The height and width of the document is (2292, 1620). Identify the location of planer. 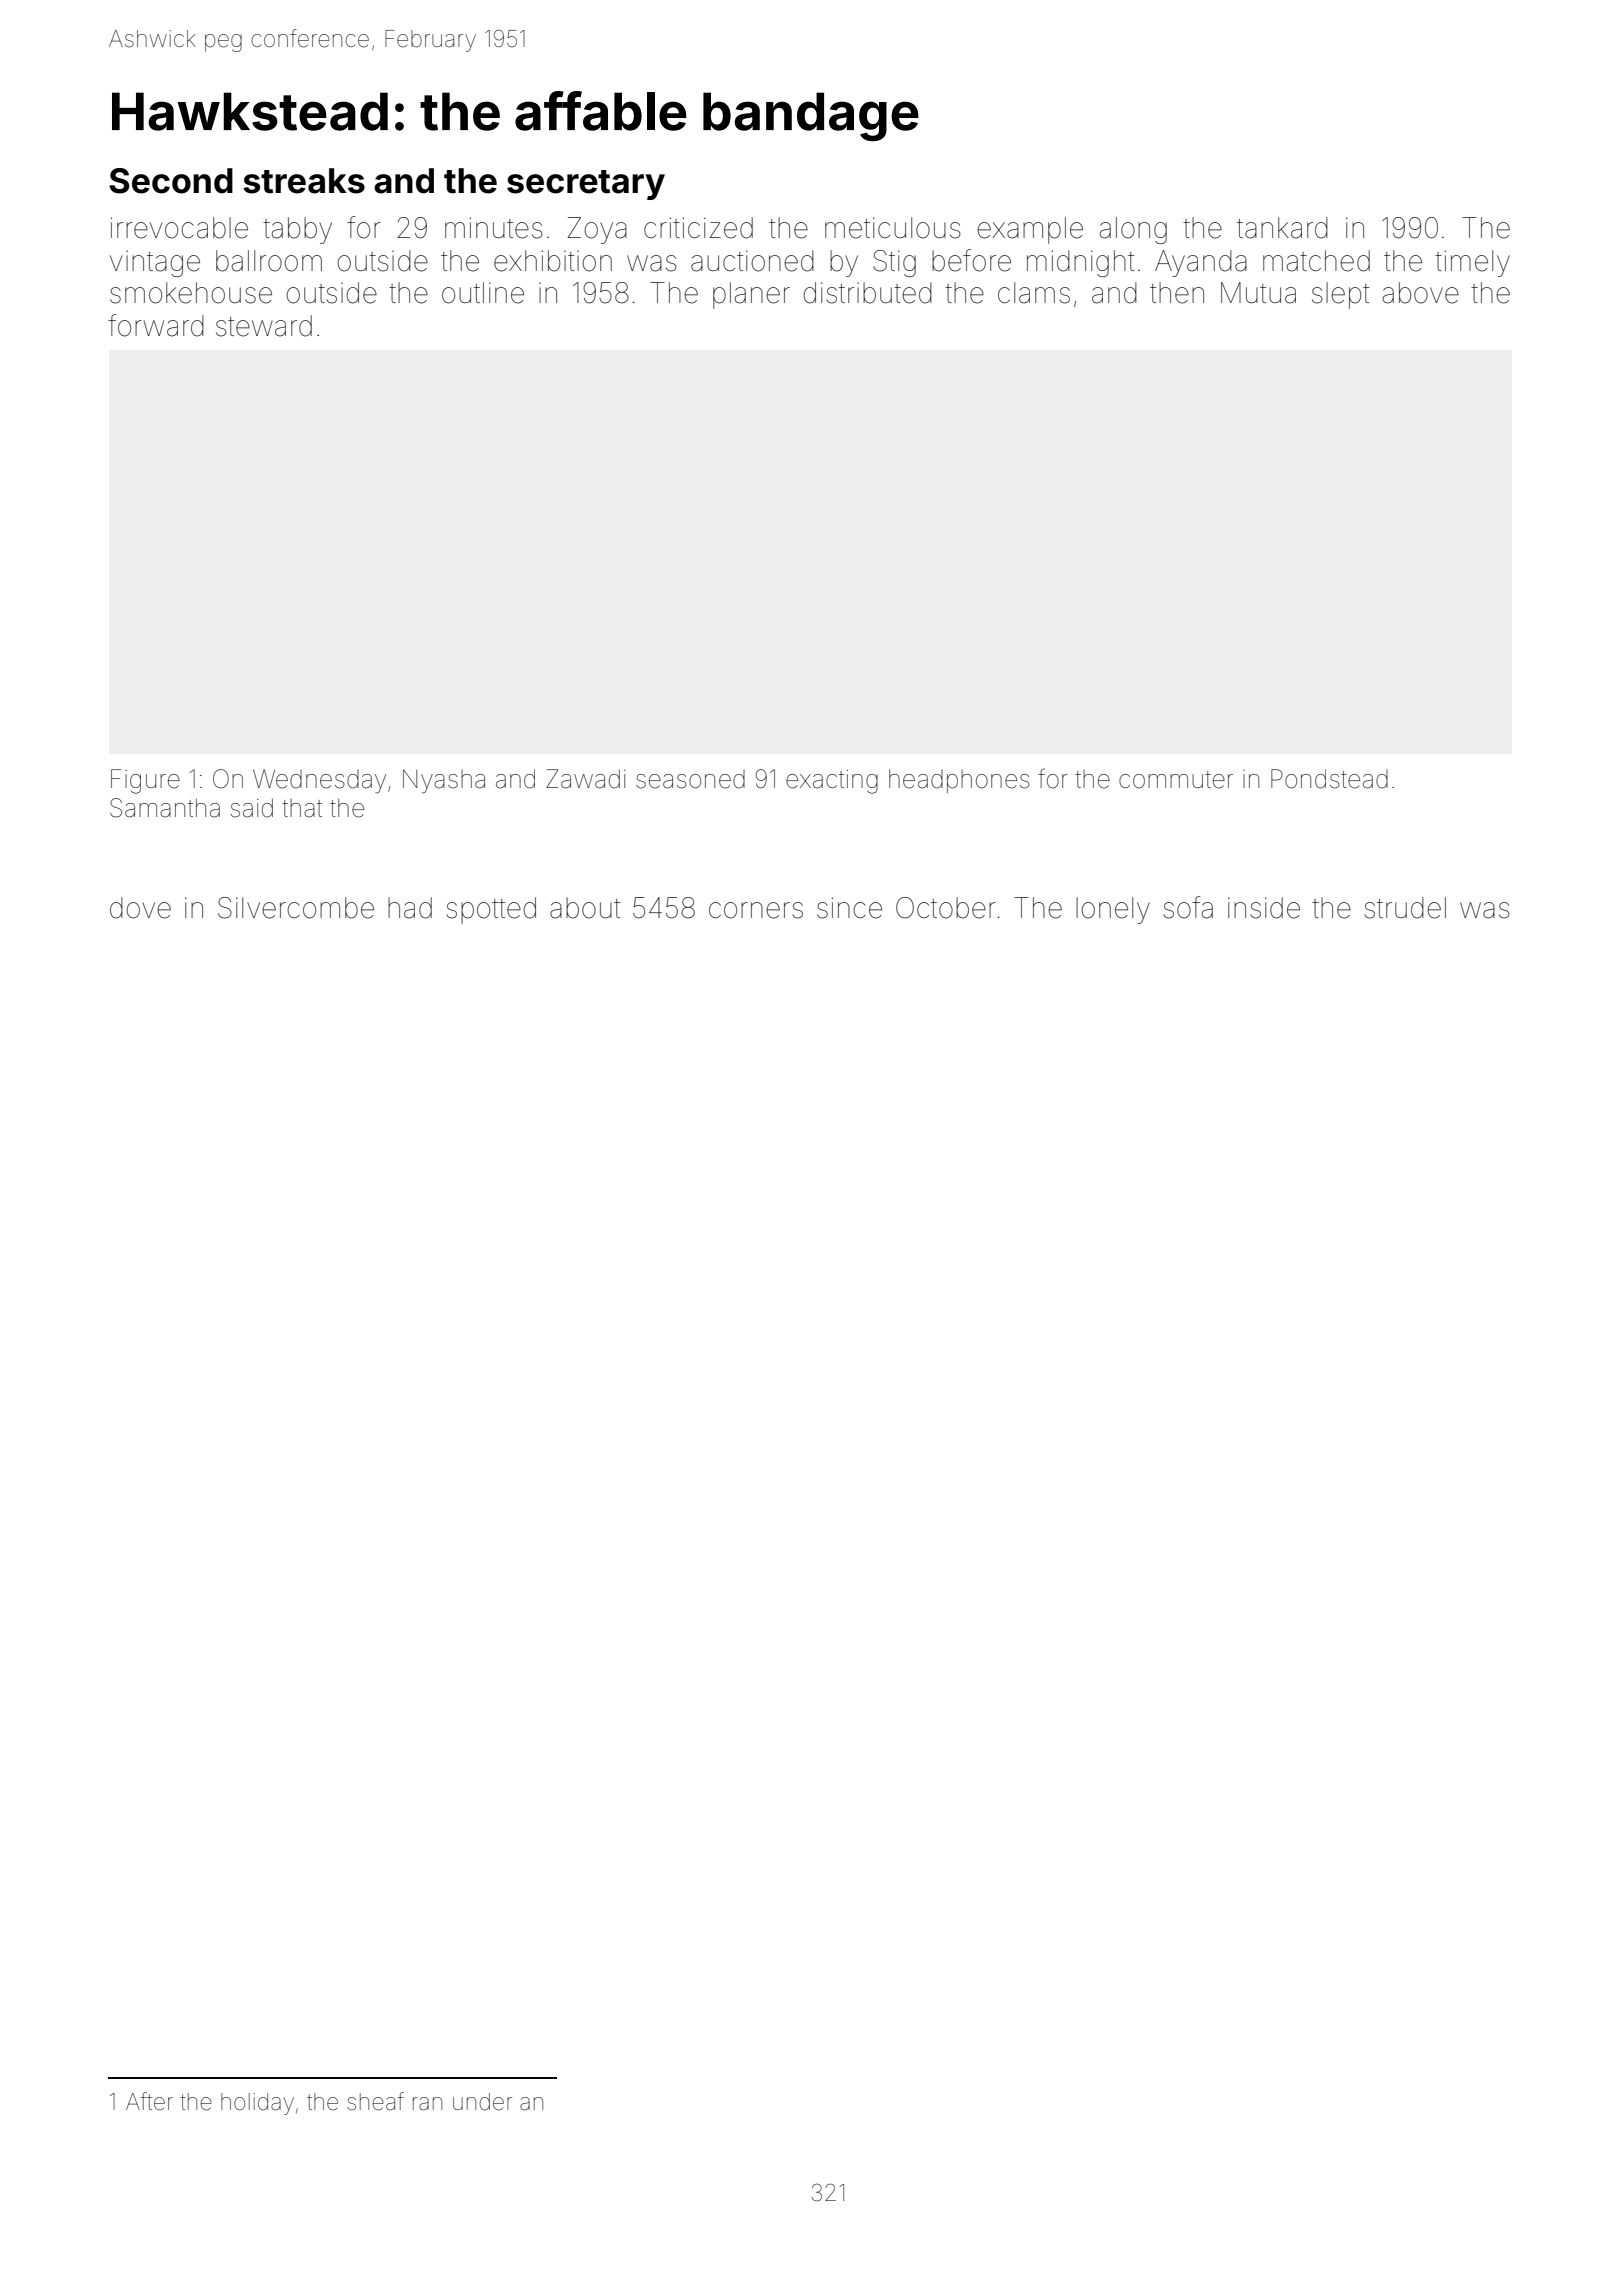
(751, 295).
